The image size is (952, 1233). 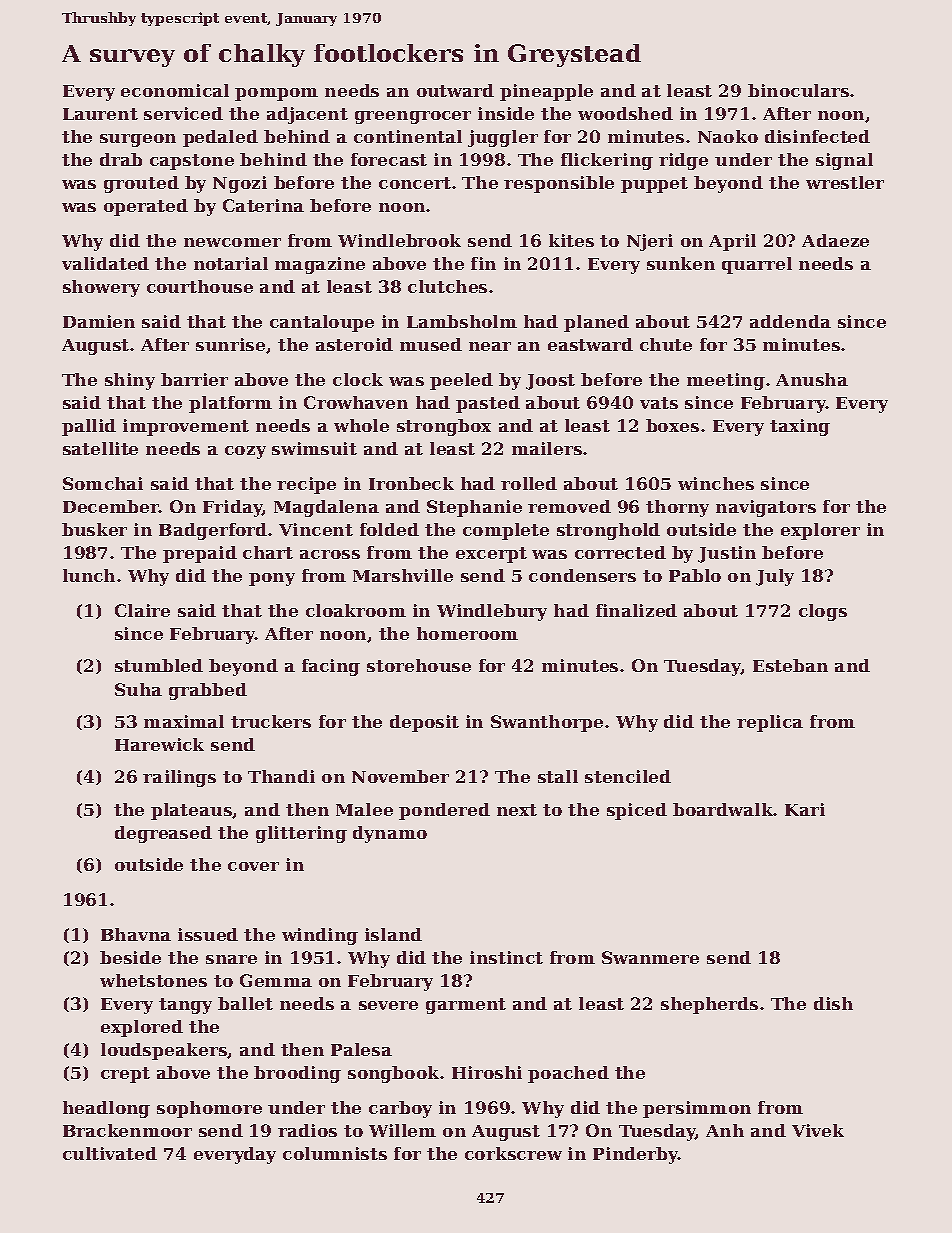 What do you see at coordinates (101, 288) in the image?
I see `showery` at bounding box center [101, 288].
